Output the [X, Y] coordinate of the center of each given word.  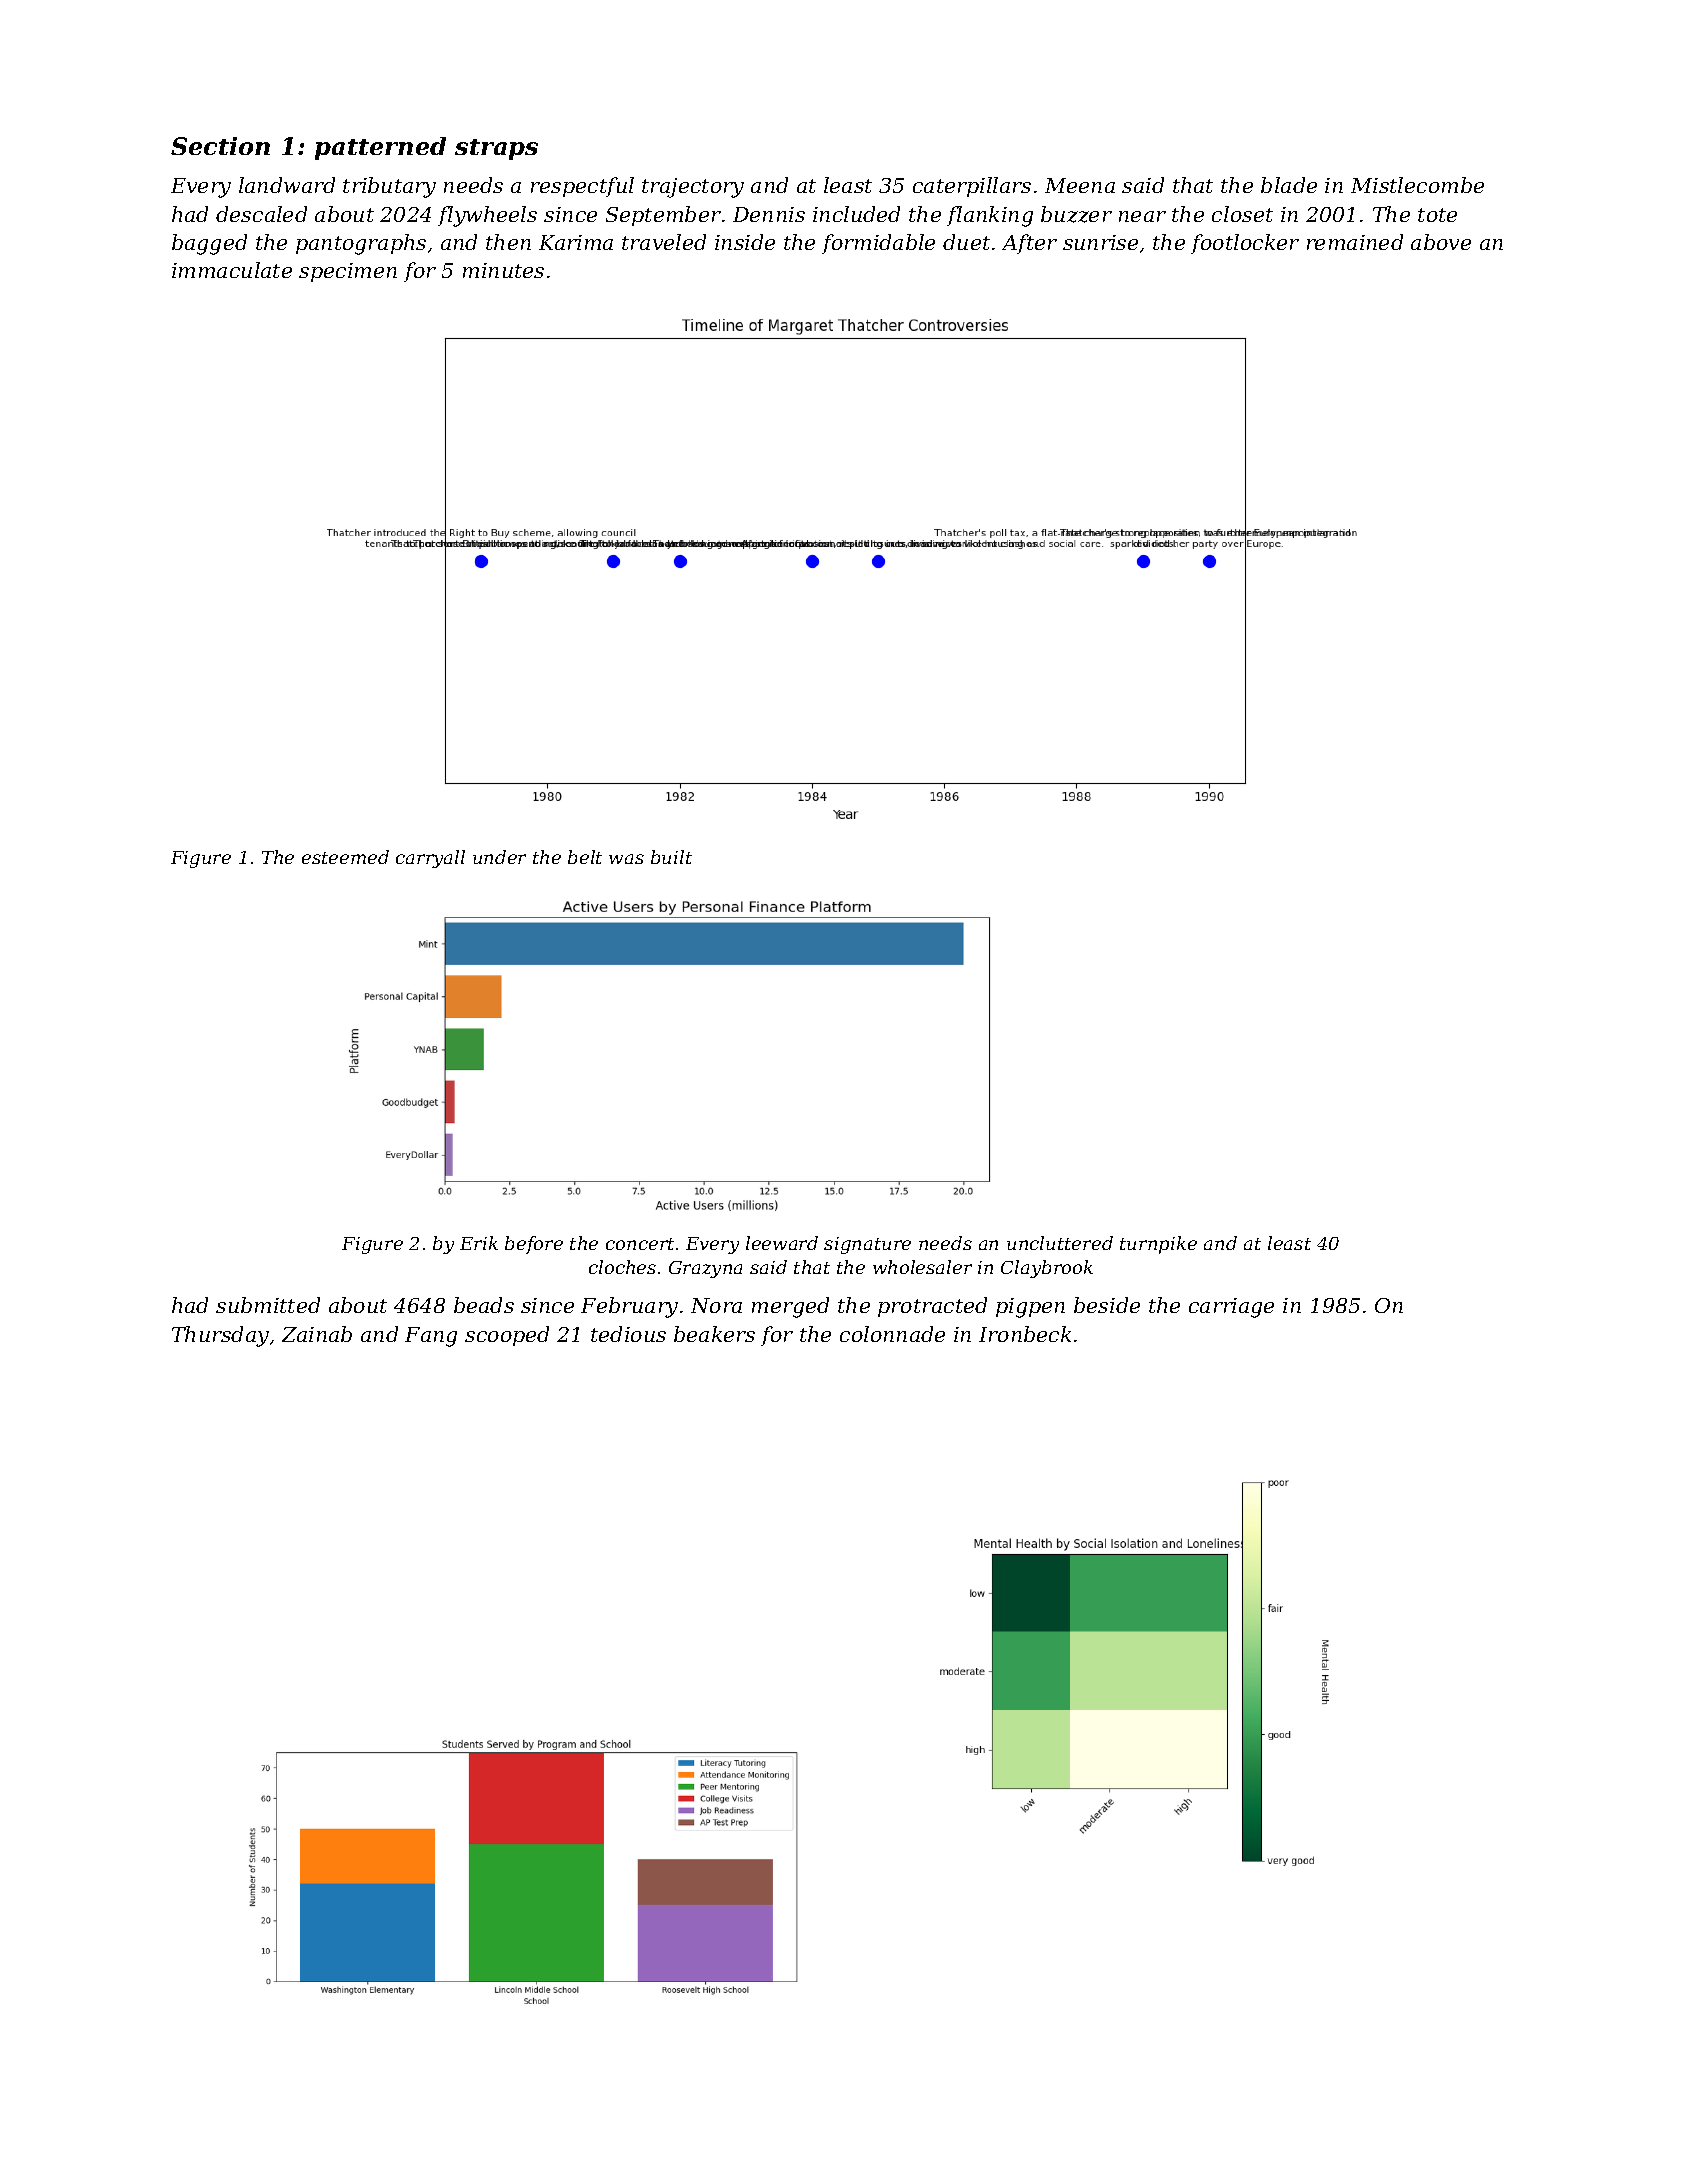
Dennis [769, 214]
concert [640, 1244]
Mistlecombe [1417, 185]
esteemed [345, 857]
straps [496, 149]
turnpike [1158, 1245]
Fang [431, 1337]
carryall [430, 859]
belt [585, 857]
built [671, 857]
